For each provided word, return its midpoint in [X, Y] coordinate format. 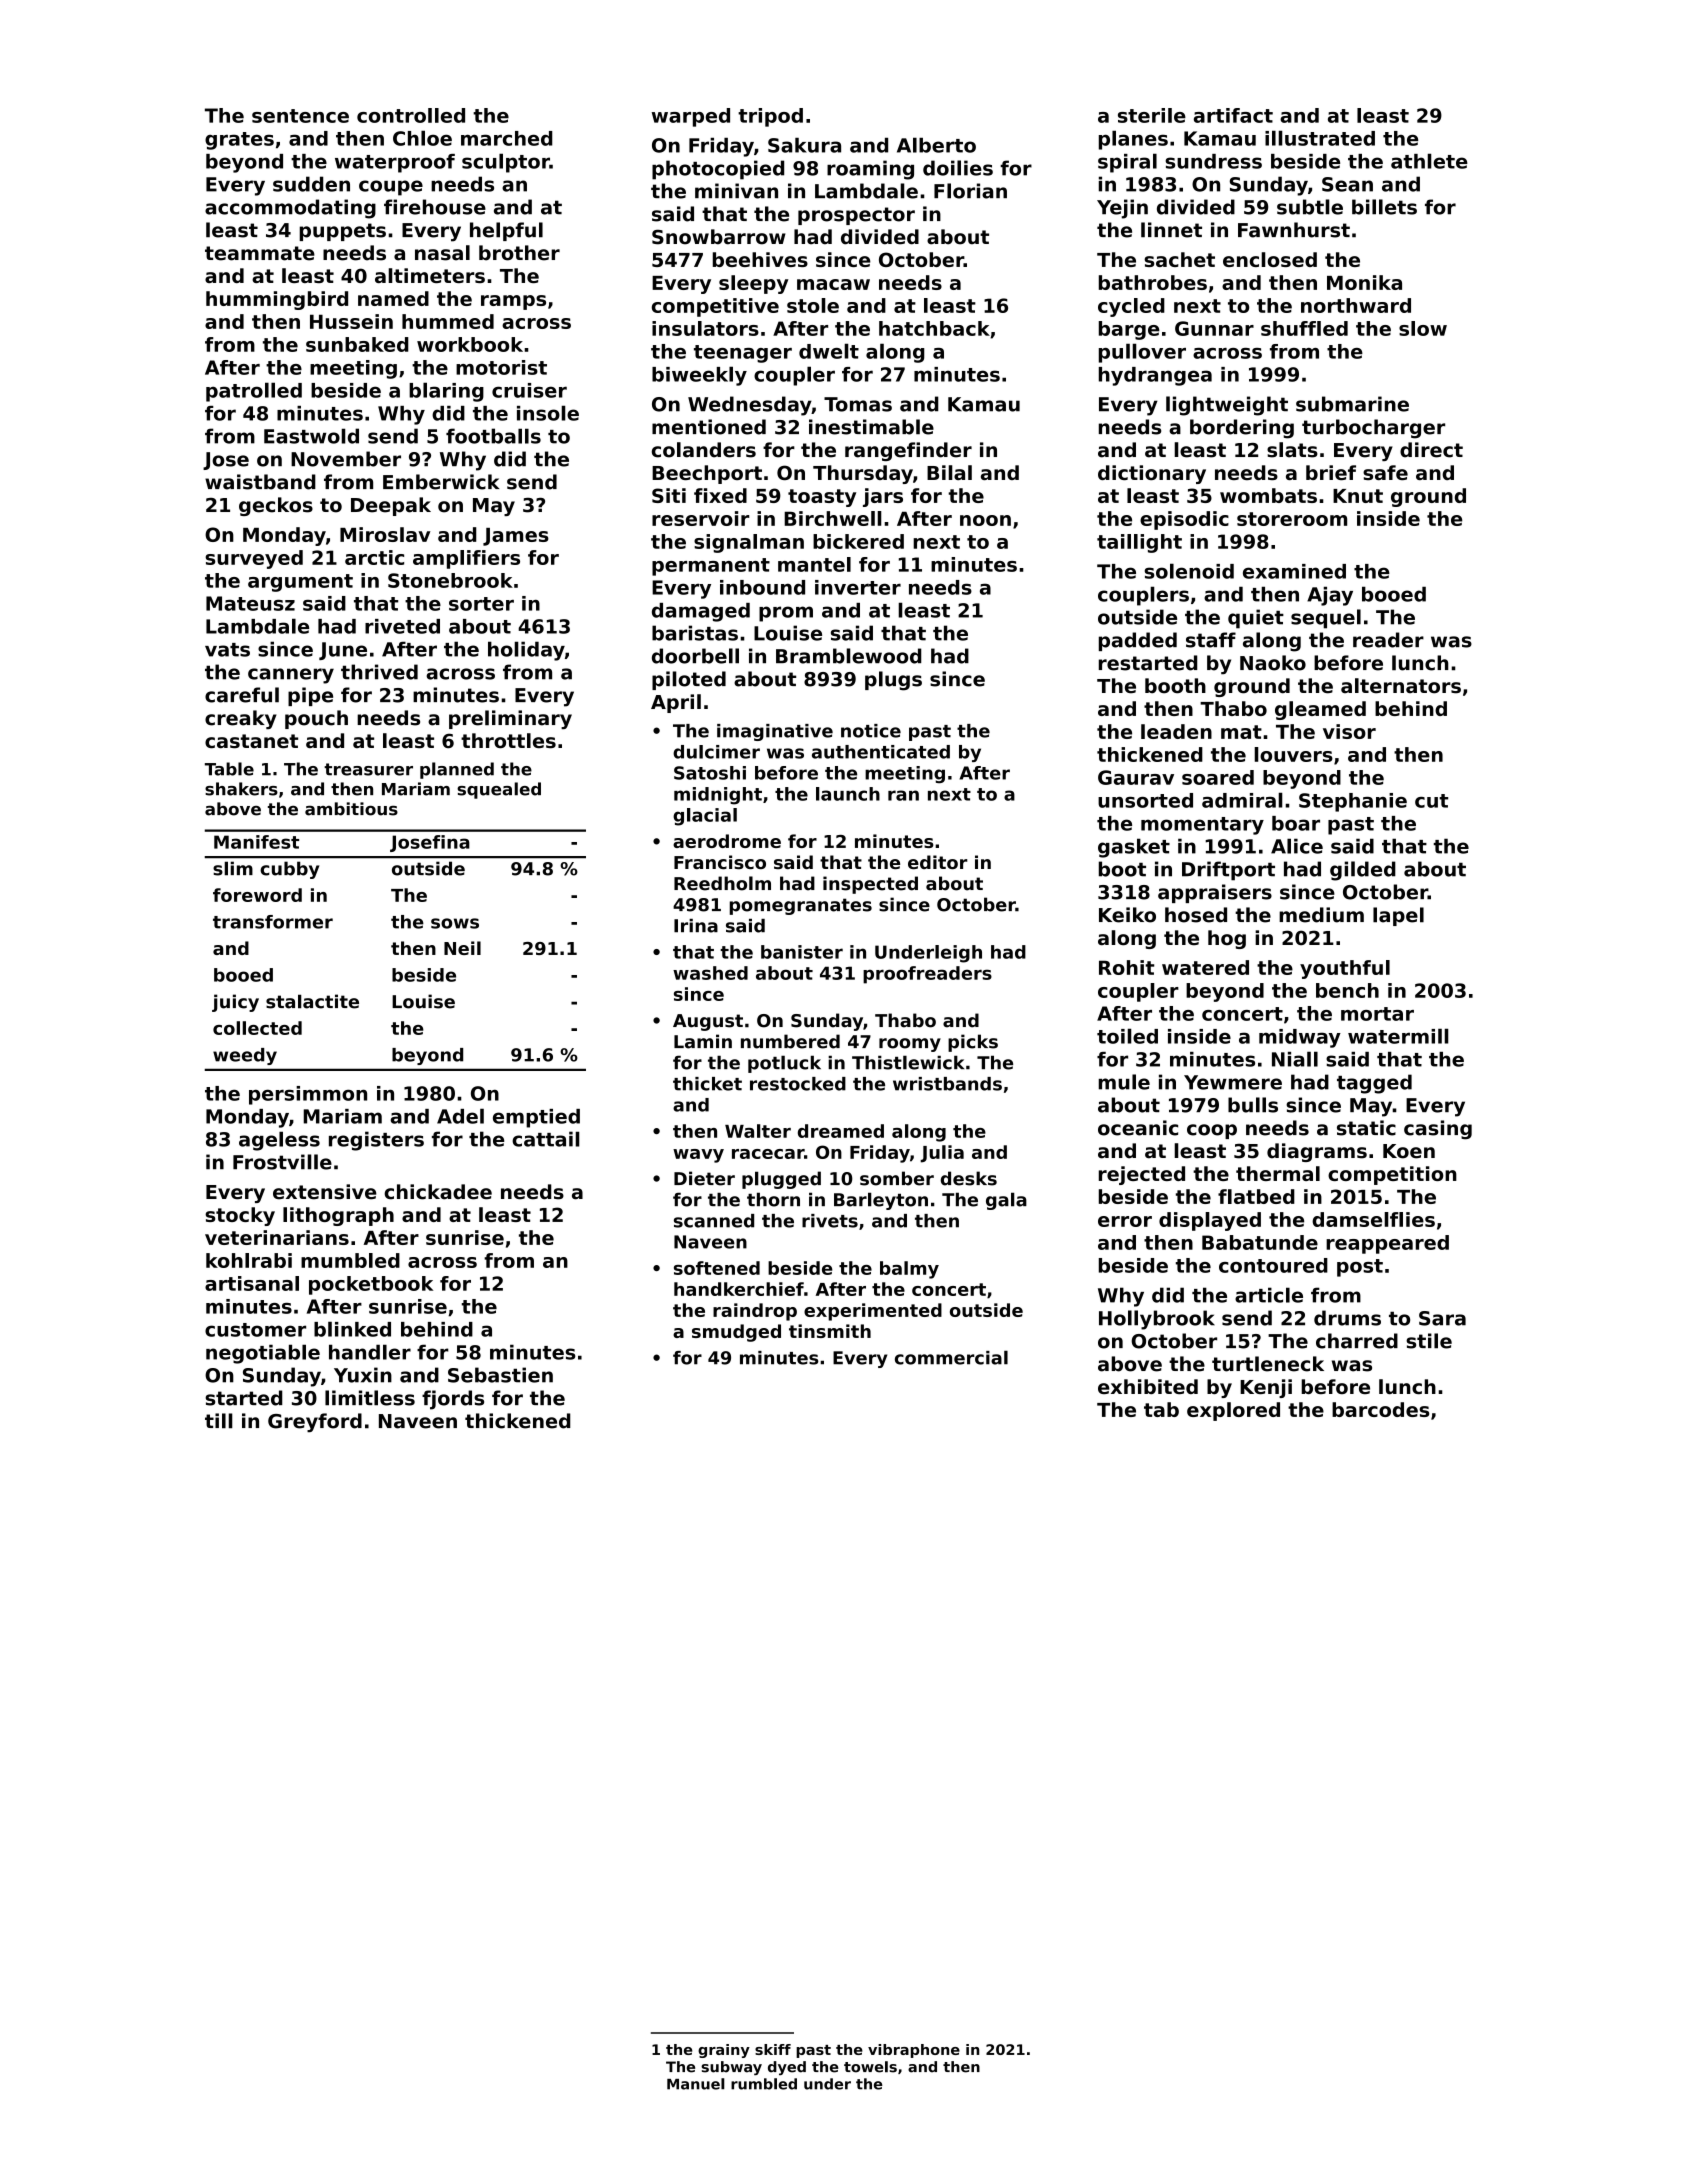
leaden [1176, 731]
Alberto [936, 145]
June [343, 651]
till [219, 1421]
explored [1233, 1411]
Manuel [696, 2084]
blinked [352, 1329]
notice [871, 731]
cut [1431, 801]
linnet [1171, 230]
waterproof [395, 163]
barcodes [1380, 1409]
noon [985, 520]
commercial [951, 1357]
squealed [499, 790]
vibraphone [914, 2051]
